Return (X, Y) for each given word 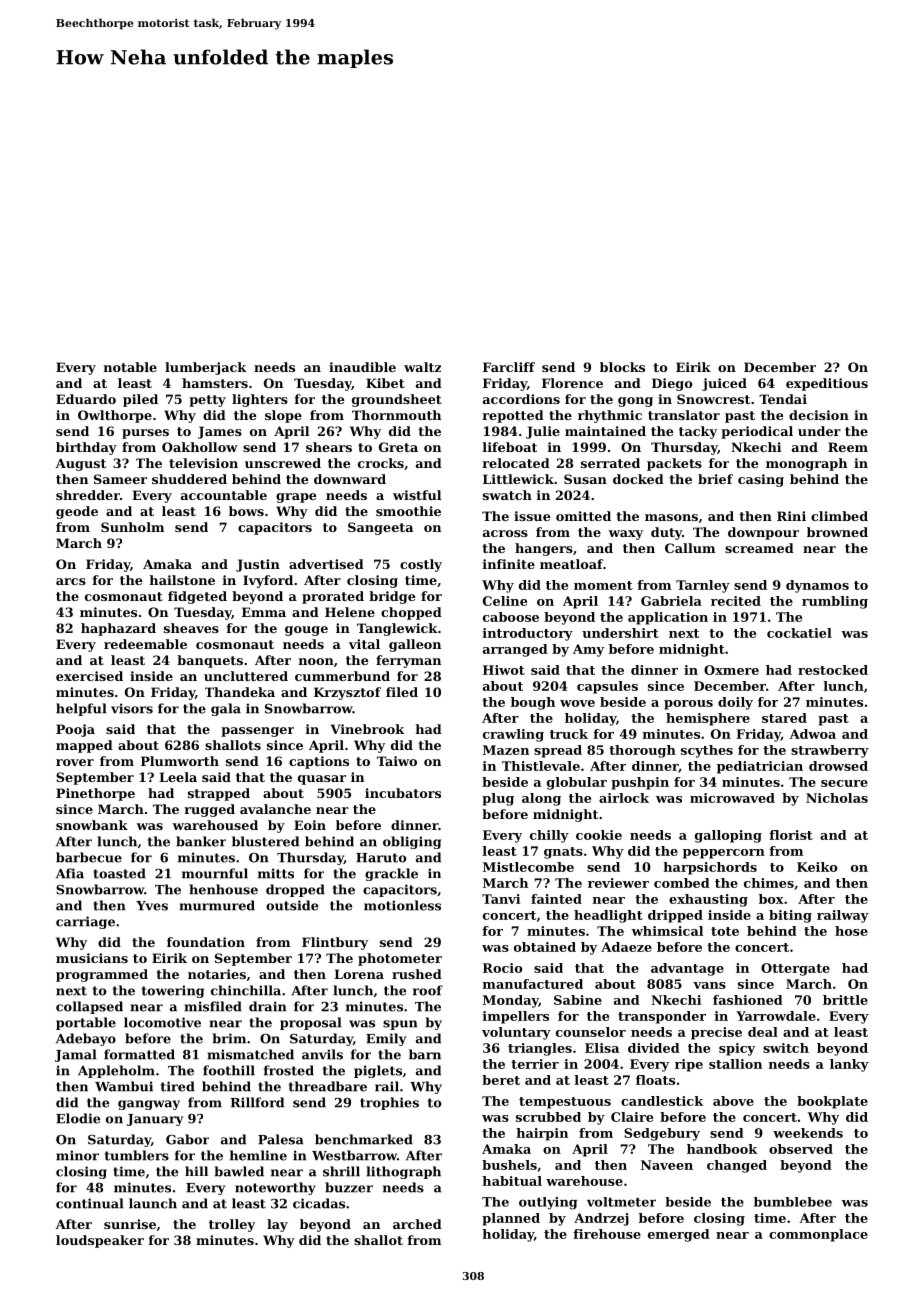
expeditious (827, 384)
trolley (232, 1225)
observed (801, 1149)
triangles (540, 1049)
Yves (152, 906)
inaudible (362, 367)
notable (130, 367)
